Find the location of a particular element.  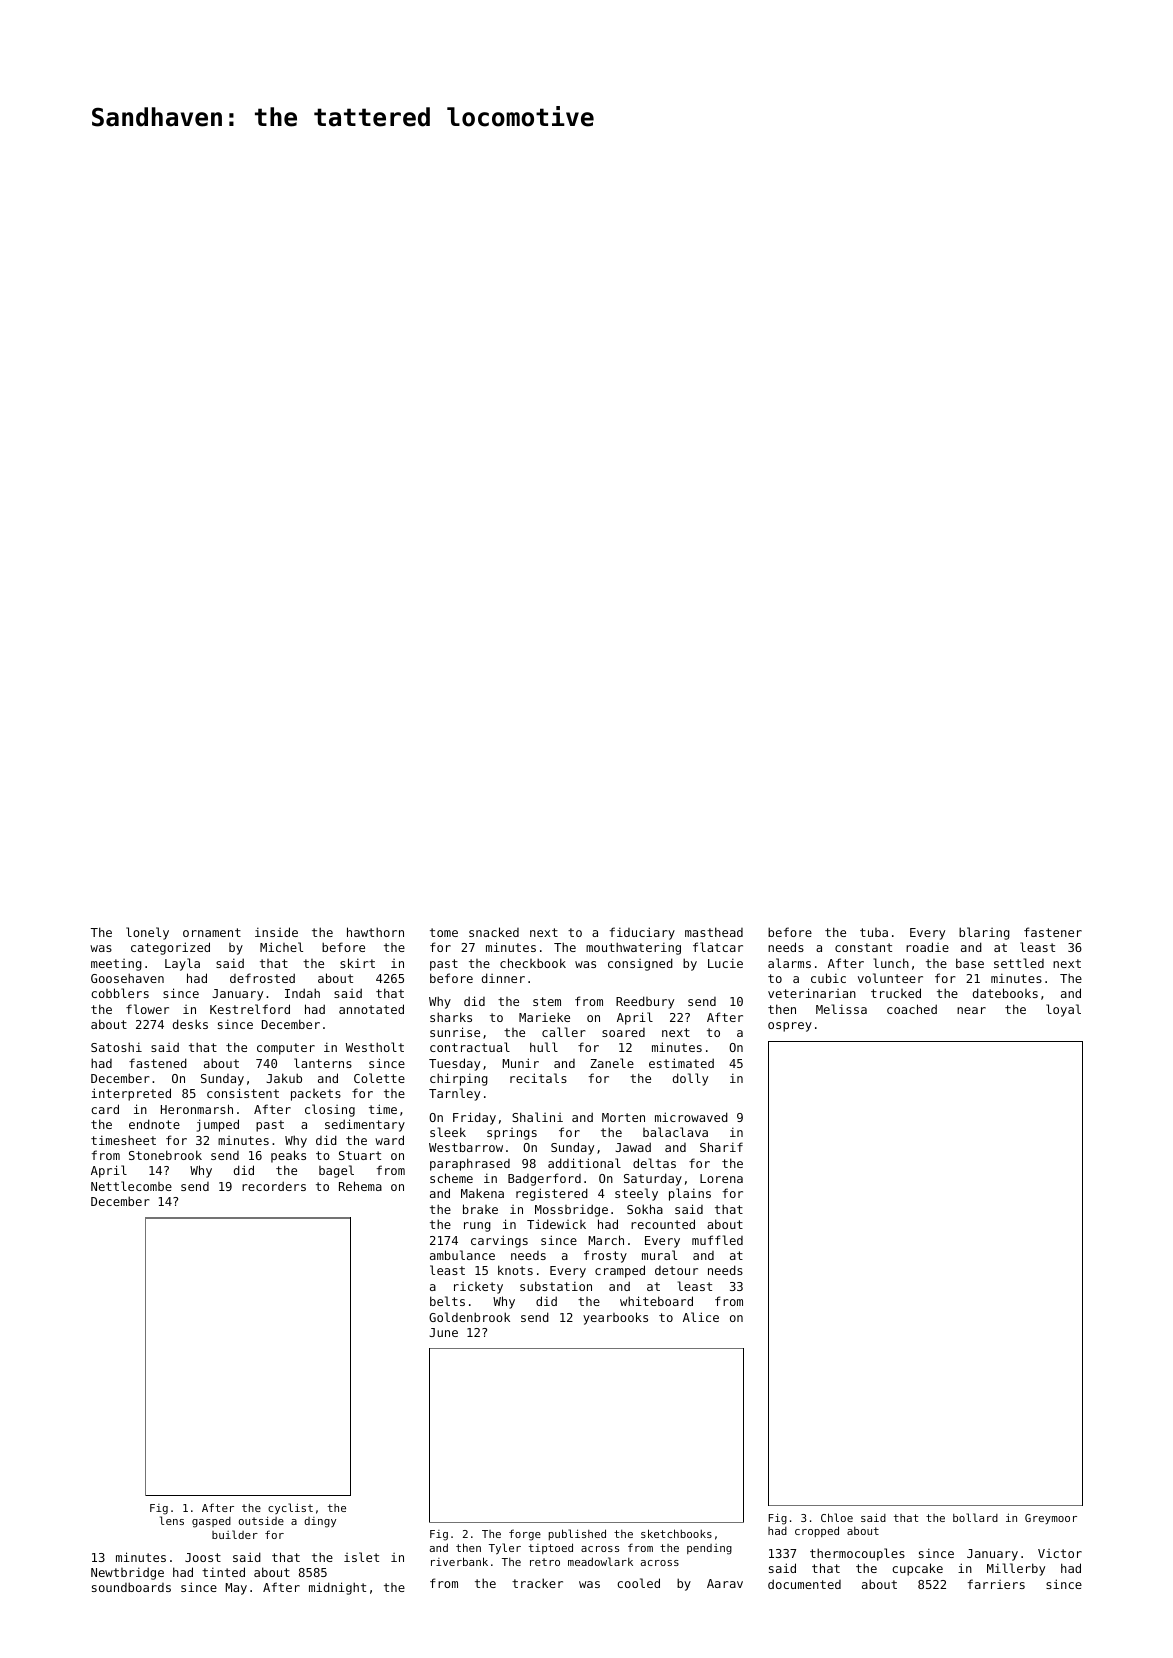

Layla is located at coordinates (182, 964).
